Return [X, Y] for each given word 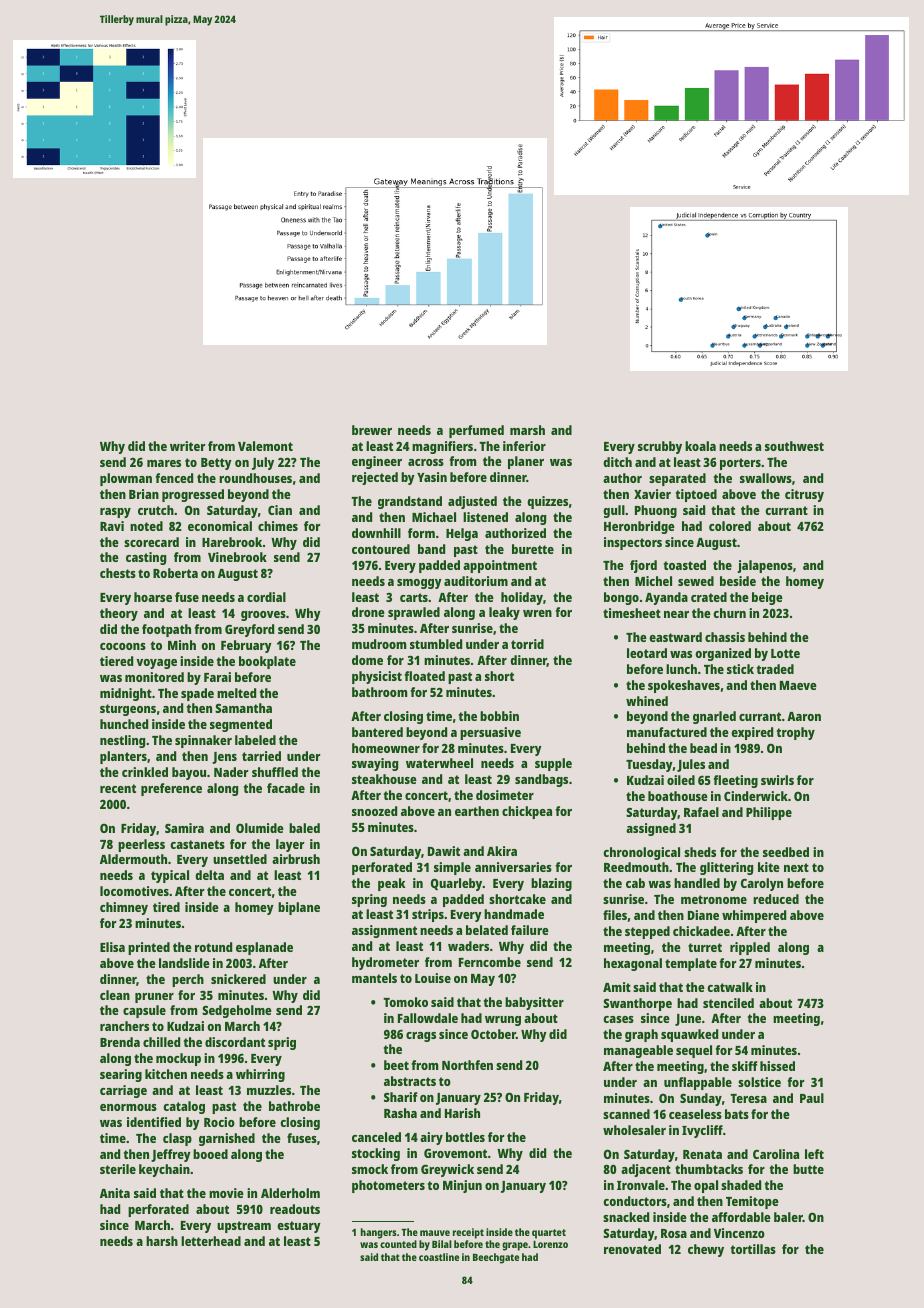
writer [187, 446]
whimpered [754, 916]
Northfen [467, 1065]
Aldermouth [133, 859]
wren [537, 613]
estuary [299, 1227]
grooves [263, 616]
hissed [777, 1066]
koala [700, 446]
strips [428, 915]
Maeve [798, 685]
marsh [527, 430]
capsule [144, 1011]
